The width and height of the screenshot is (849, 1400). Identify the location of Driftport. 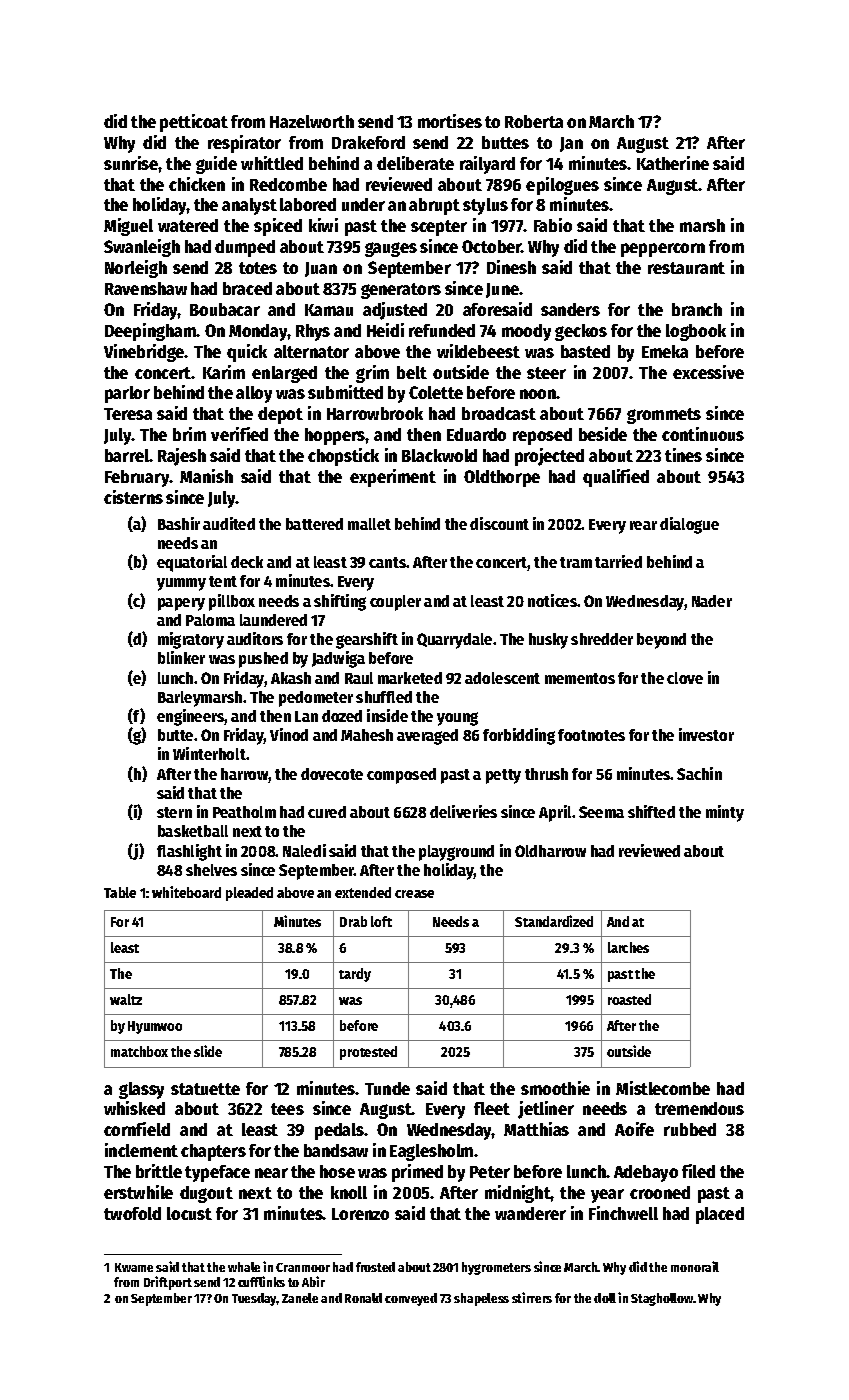
(168, 1283).
